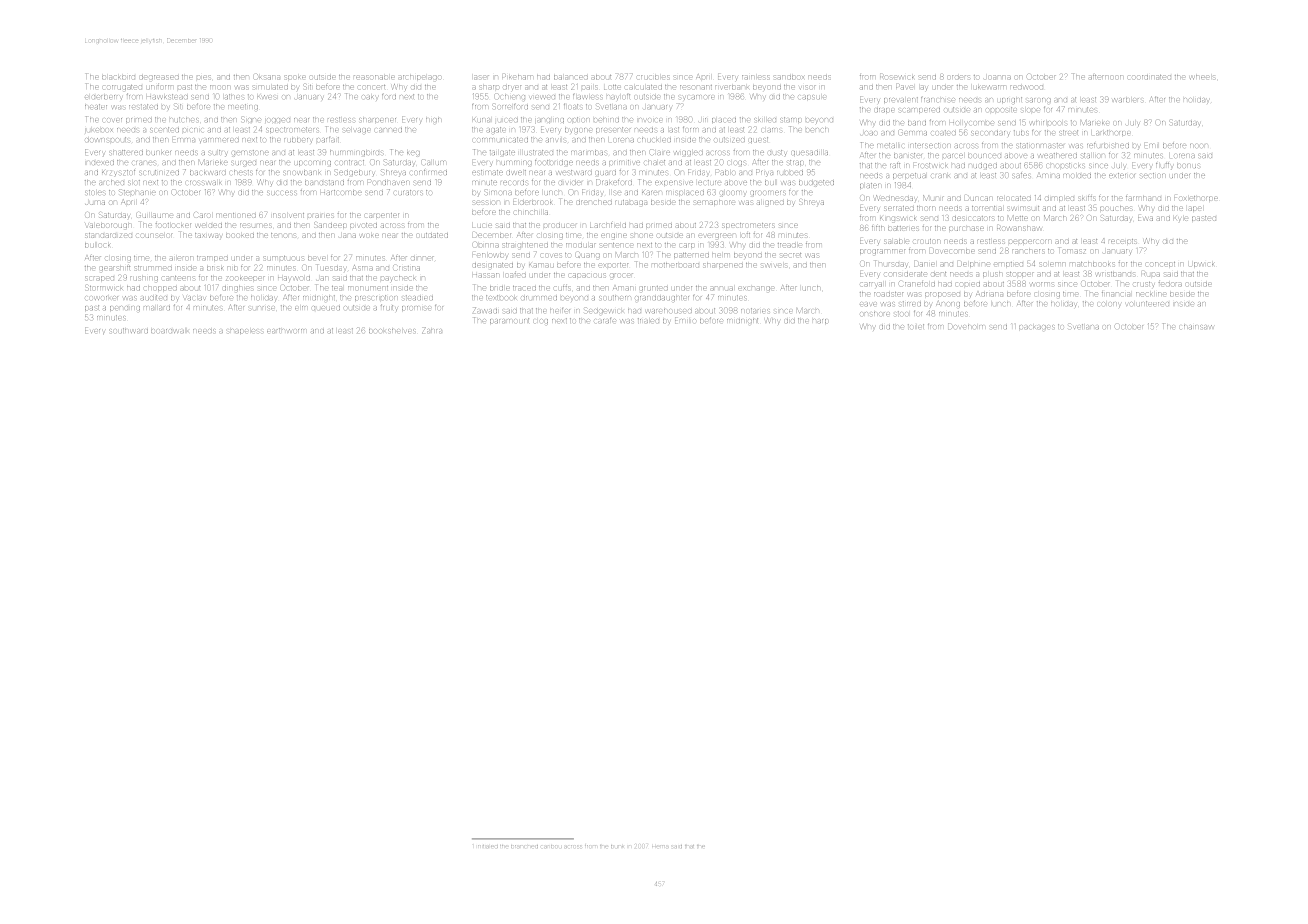 Image resolution: width=1308 pixels, height=924 pixels. What do you see at coordinates (648, 320) in the page?
I see `trialed` at bounding box center [648, 320].
